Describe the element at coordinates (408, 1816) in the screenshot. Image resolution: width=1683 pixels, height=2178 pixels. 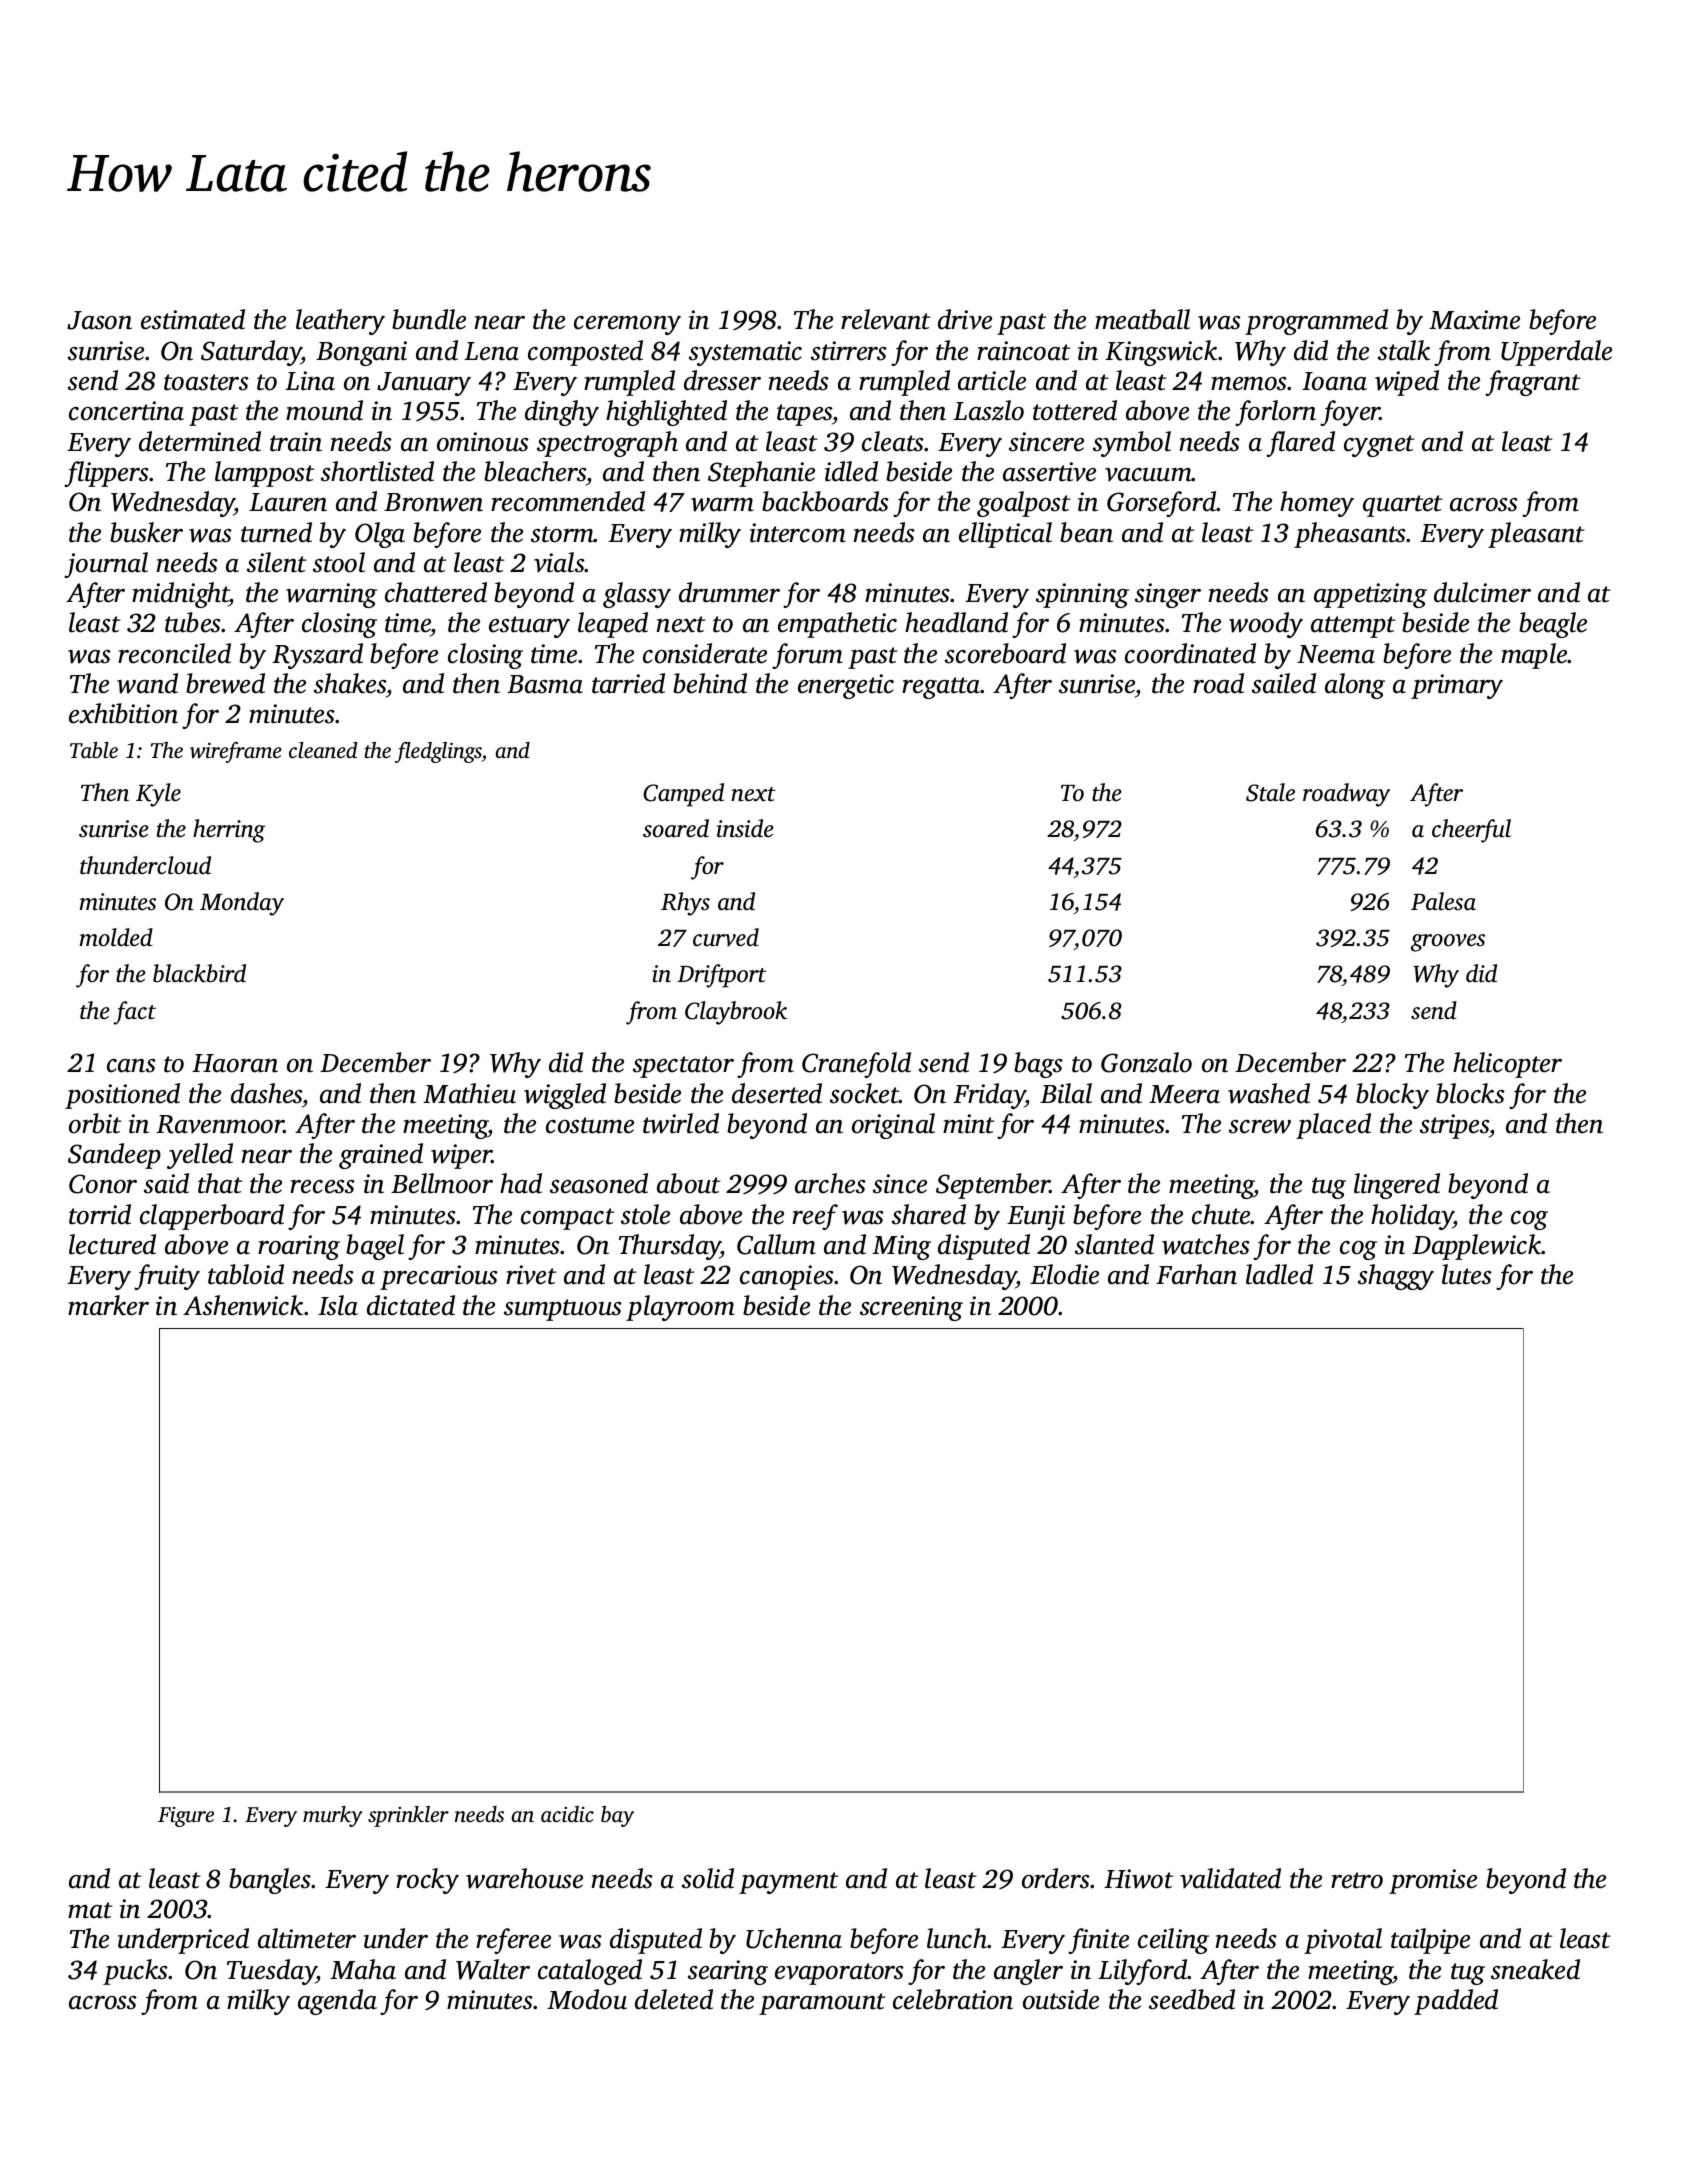
I see `sprinkler` at that location.
